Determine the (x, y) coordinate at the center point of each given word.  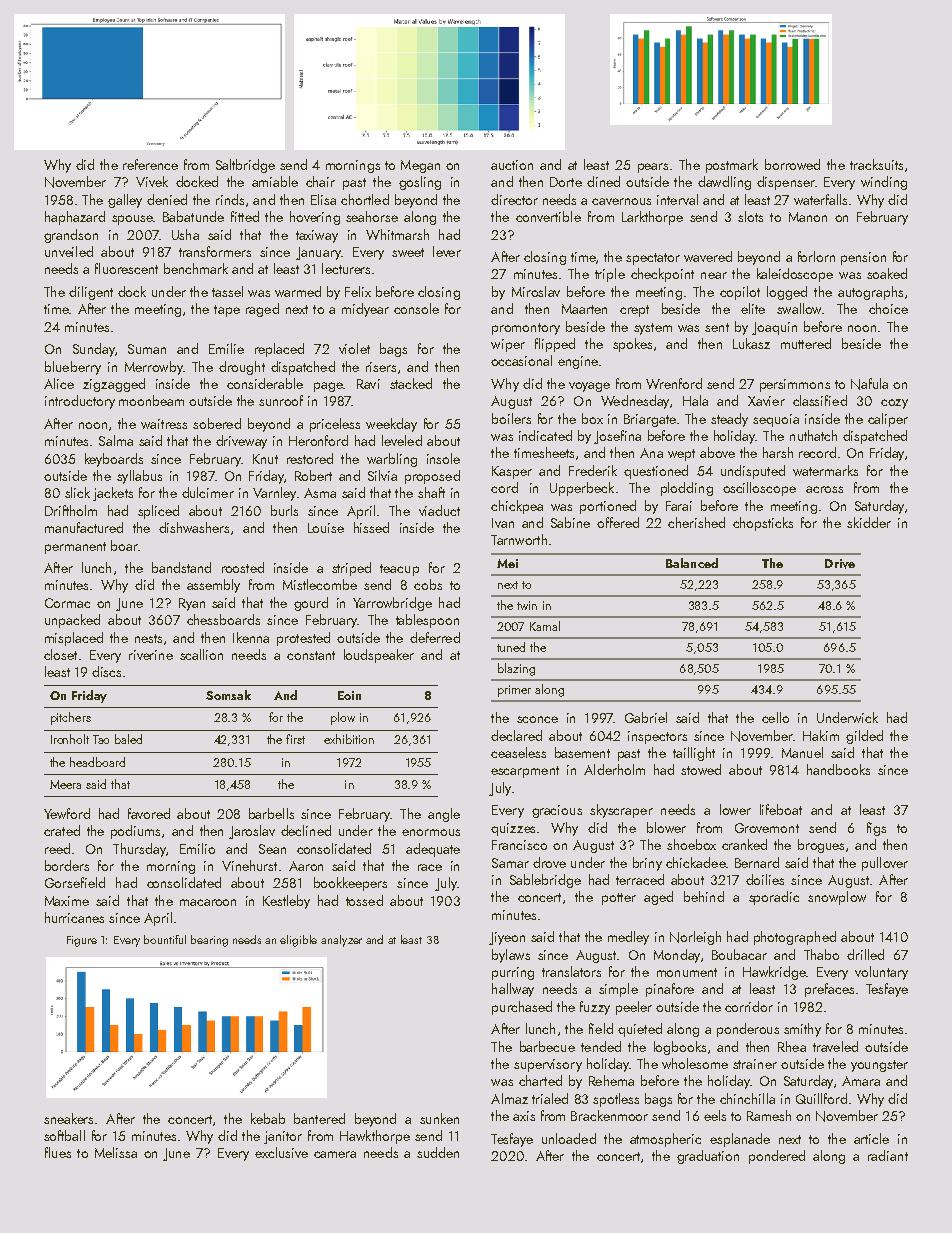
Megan (420, 166)
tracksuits (876, 164)
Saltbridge (245, 166)
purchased (522, 1008)
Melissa (116, 1152)
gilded (864, 737)
